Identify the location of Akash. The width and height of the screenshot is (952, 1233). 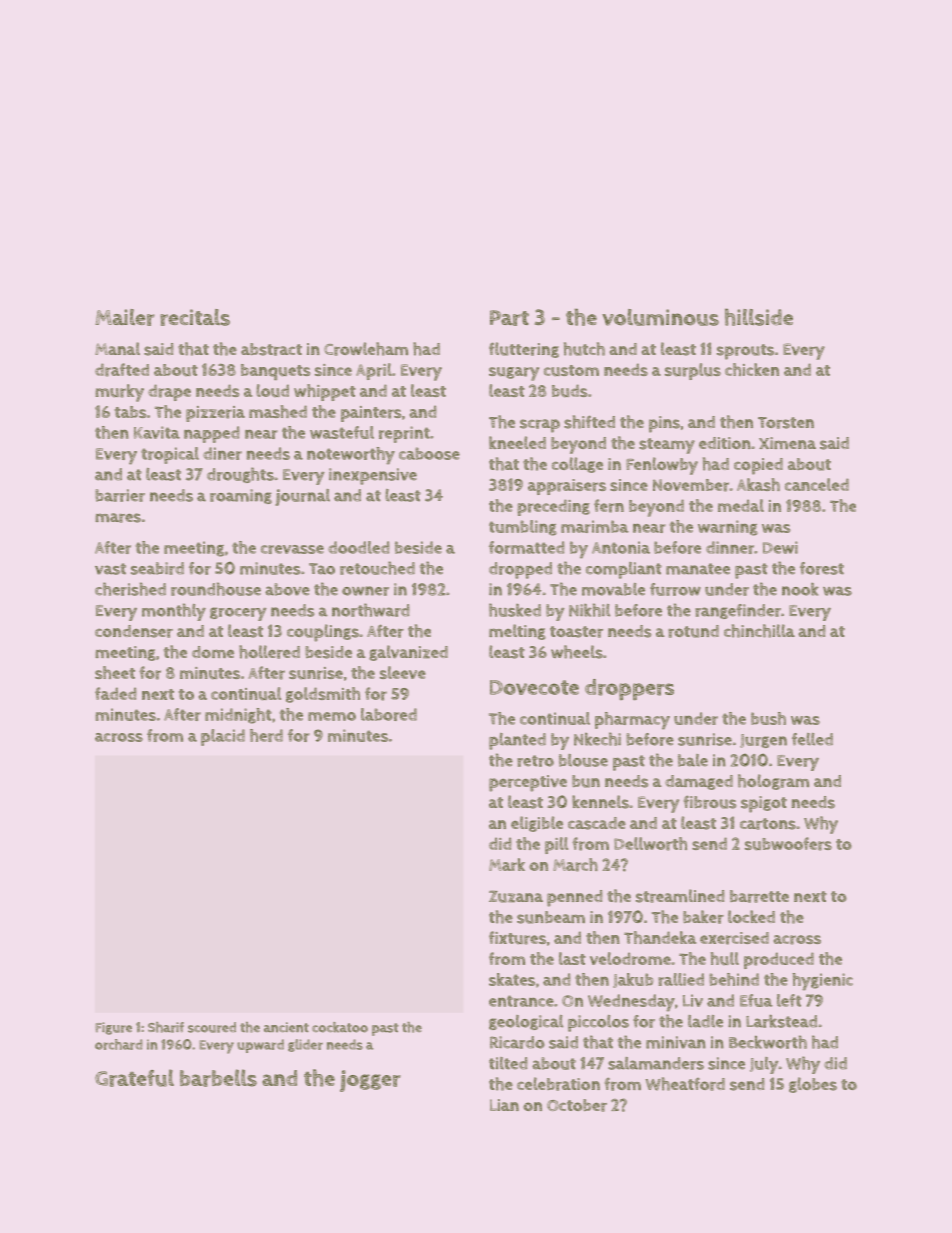
(758, 484).
